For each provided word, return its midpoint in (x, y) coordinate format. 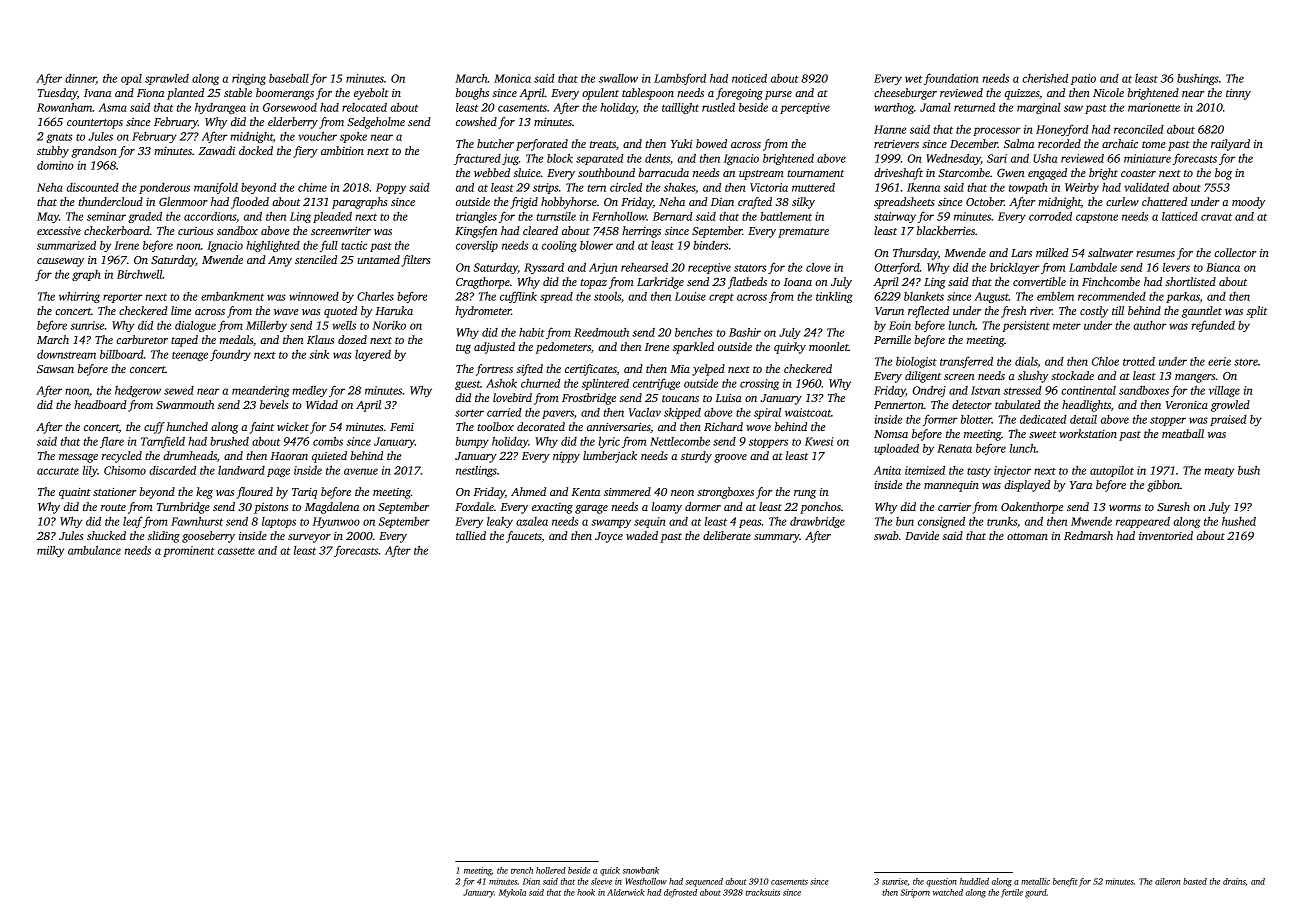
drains (1234, 881)
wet (913, 79)
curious (195, 231)
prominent (189, 551)
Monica (512, 78)
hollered (551, 870)
